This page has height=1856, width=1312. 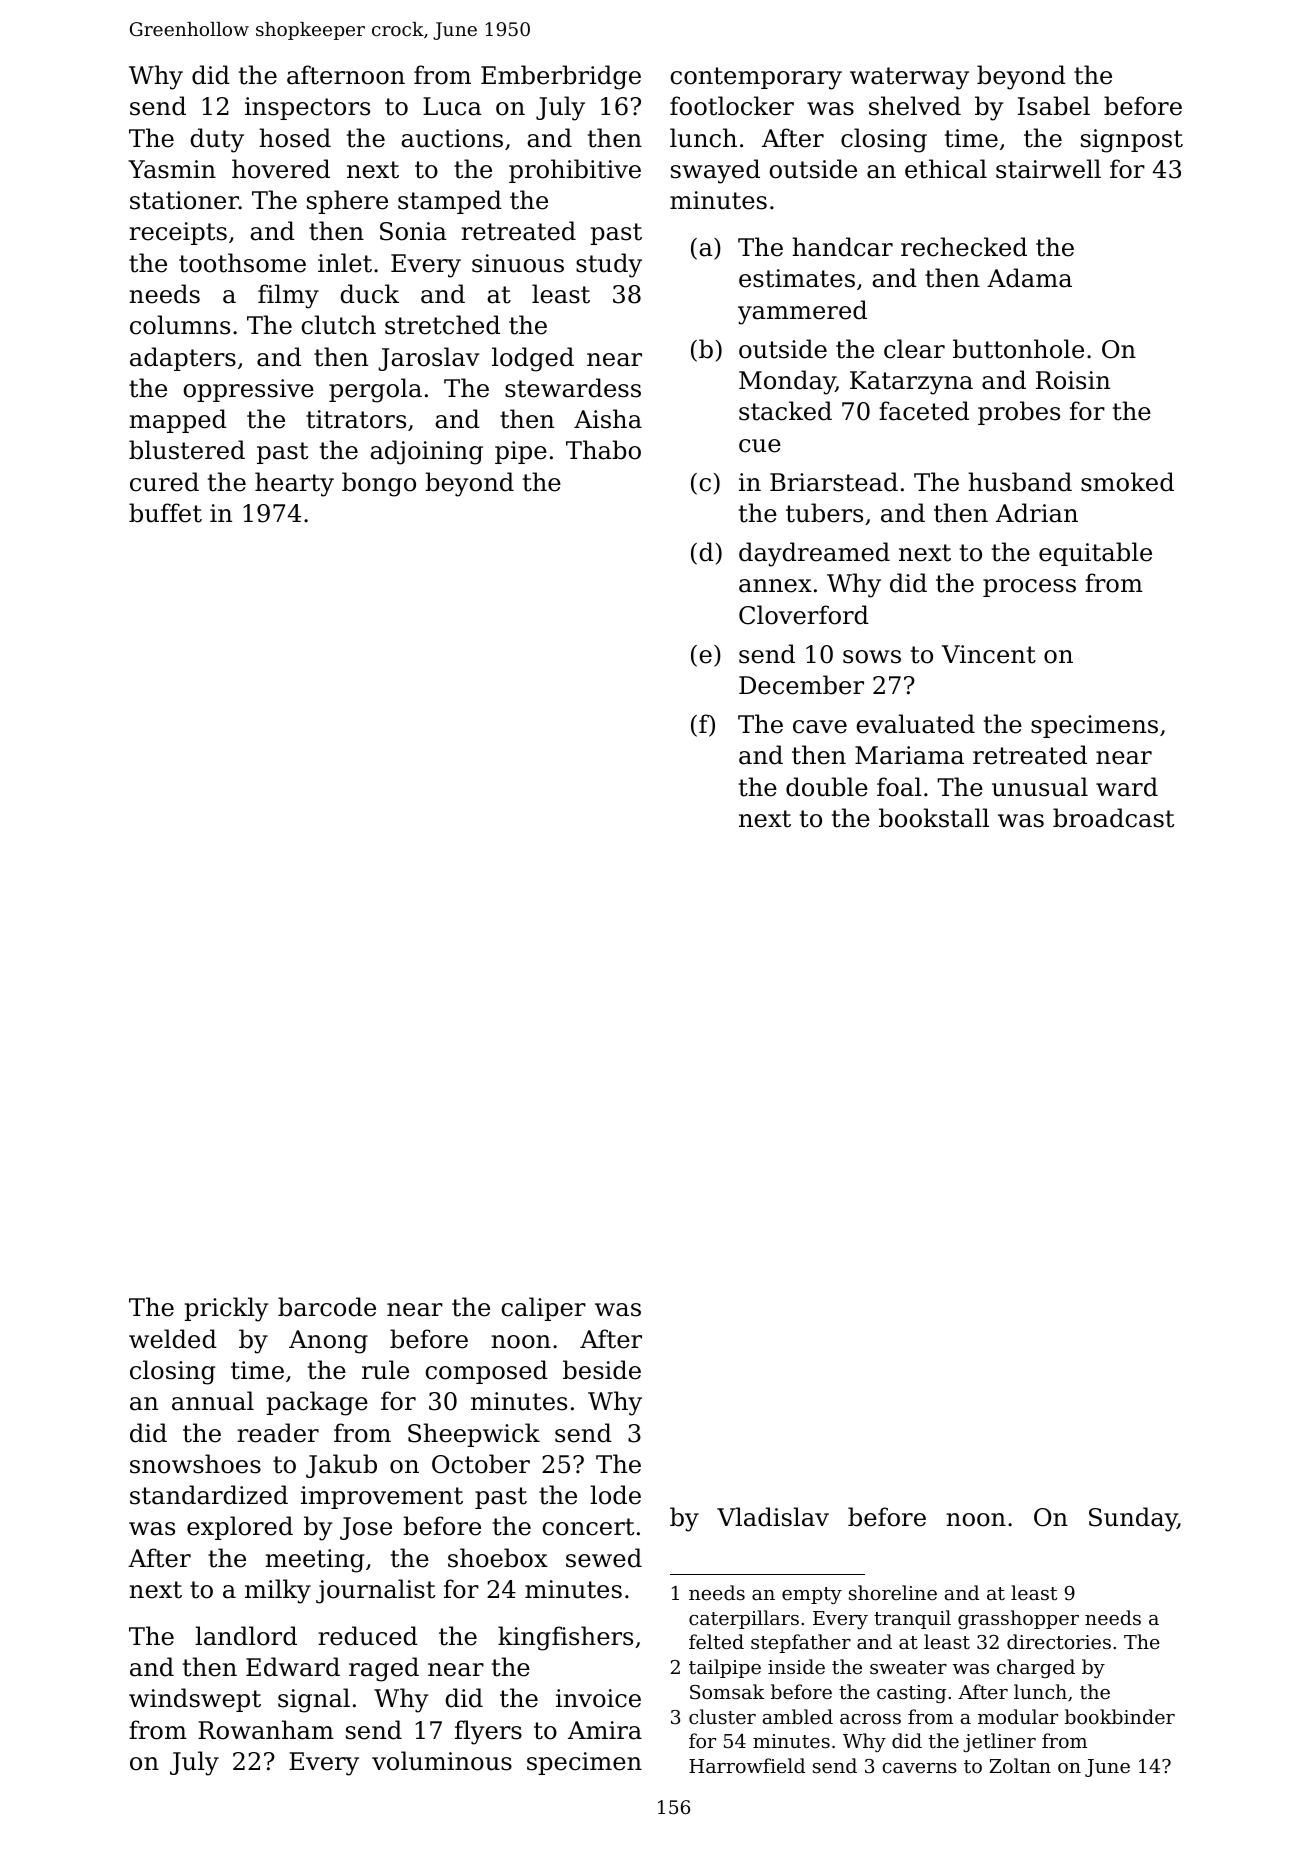 What do you see at coordinates (382, 1497) in the page?
I see `improvement` at bounding box center [382, 1497].
